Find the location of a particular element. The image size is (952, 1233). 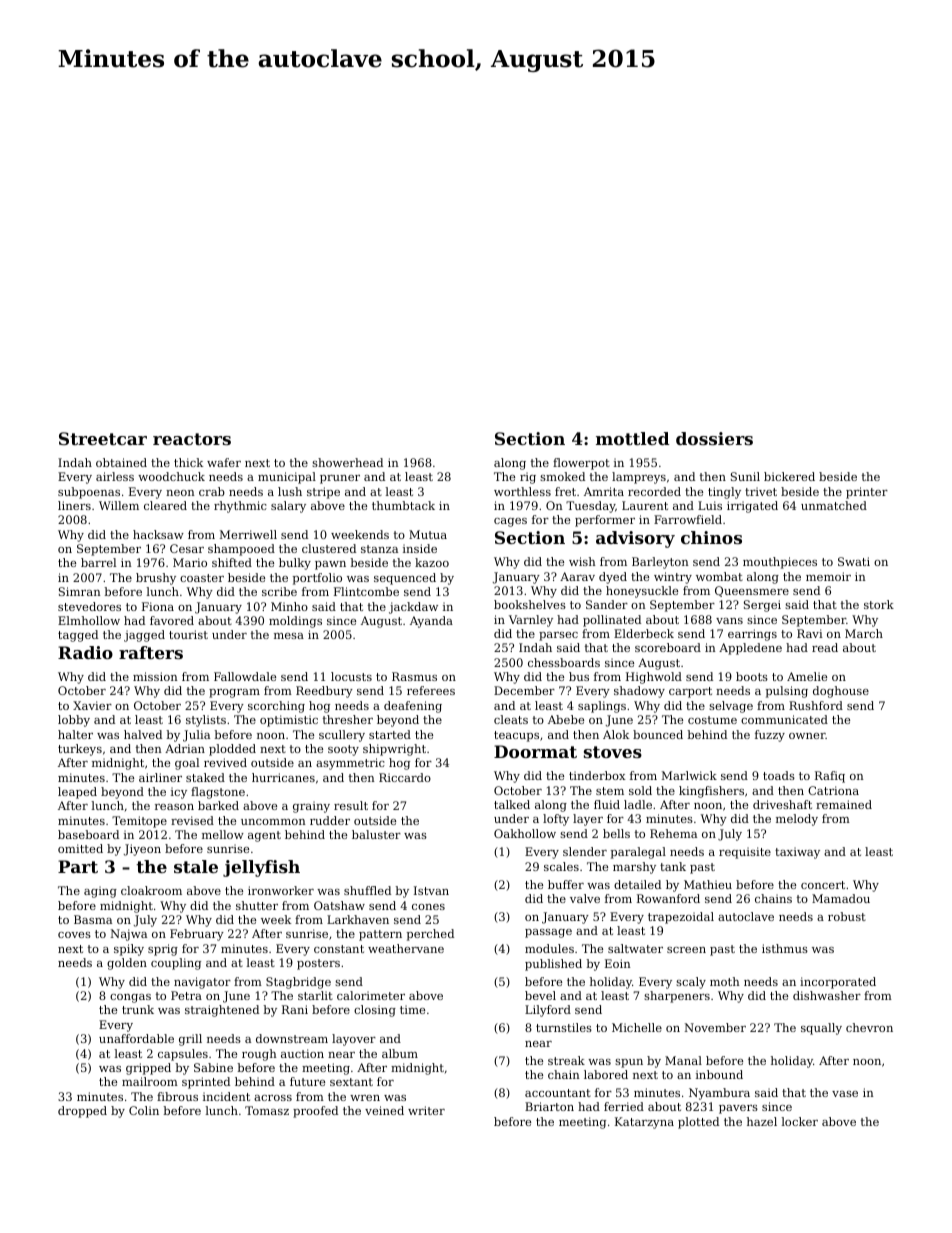

worthless is located at coordinates (522, 491).
